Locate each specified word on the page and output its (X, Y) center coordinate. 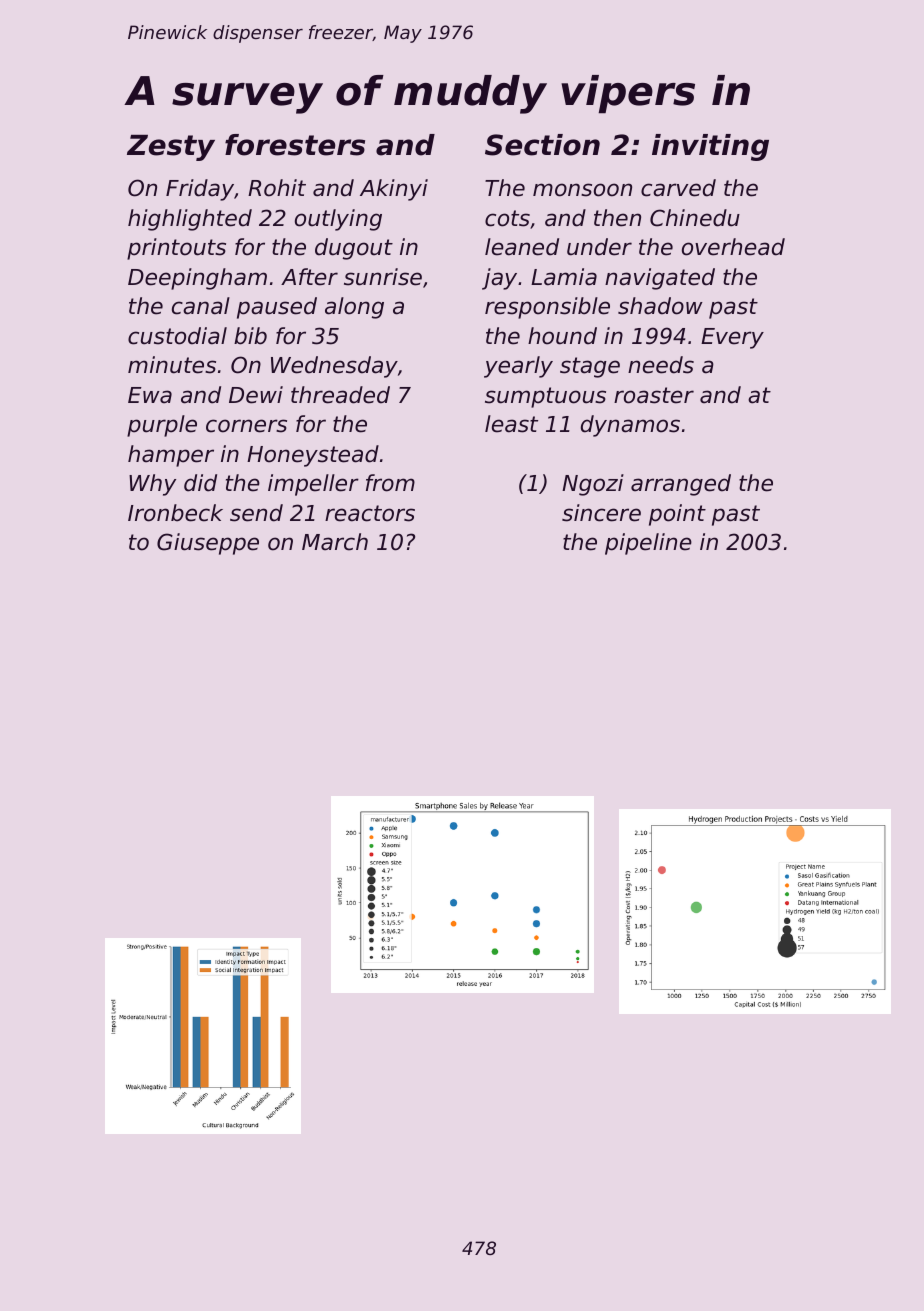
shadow (660, 306)
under (599, 247)
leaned (522, 247)
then (617, 218)
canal (201, 306)
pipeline (648, 544)
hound (562, 336)
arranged (681, 485)
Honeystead (313, 456)
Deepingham (197, 279)
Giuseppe (208, 544)
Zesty (171, 148)
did (200, 483)
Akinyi (394, 190)
